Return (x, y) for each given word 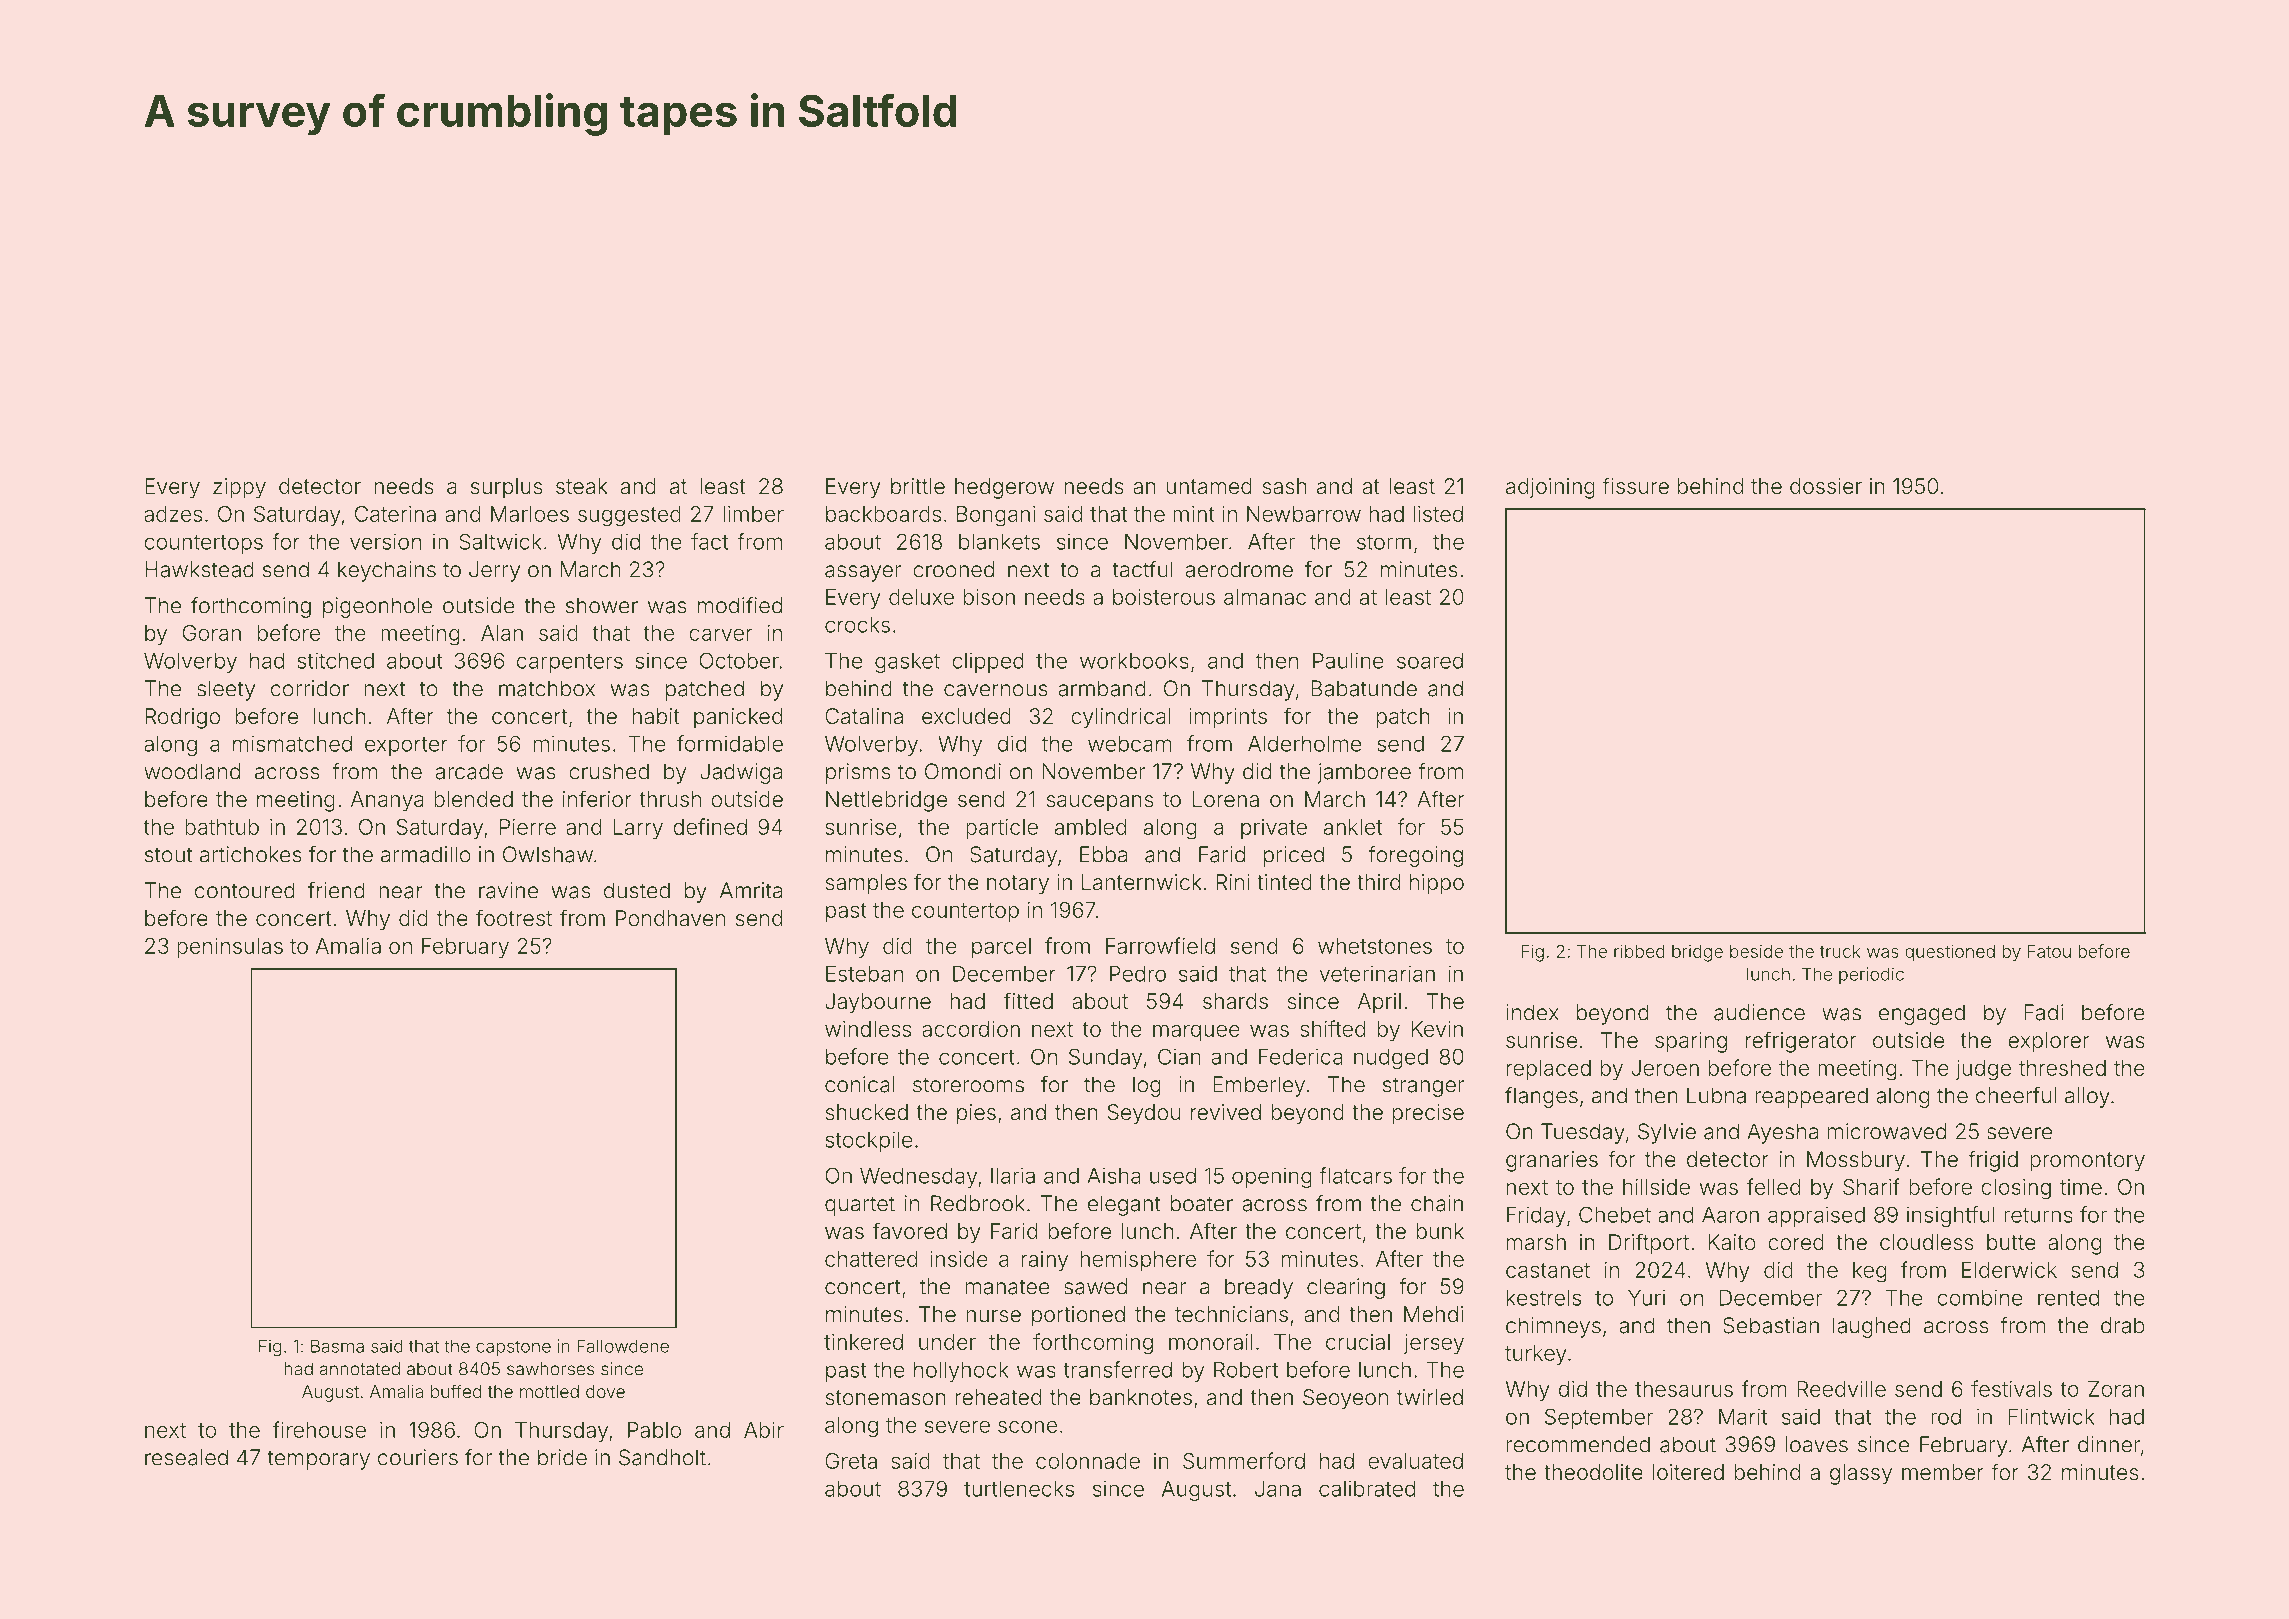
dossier (1826, 486)
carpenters (570, 663)
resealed (186, 1457)
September (1599, 1418)
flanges (1541, 1097)
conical (859, 1084)
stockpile (869, 1141)
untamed (1209, 486)
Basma (337, 1346)
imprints (1228, 718)
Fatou (2049, 951)
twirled (1430, 1397)
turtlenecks (1019, 1488)
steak (582, 486)
